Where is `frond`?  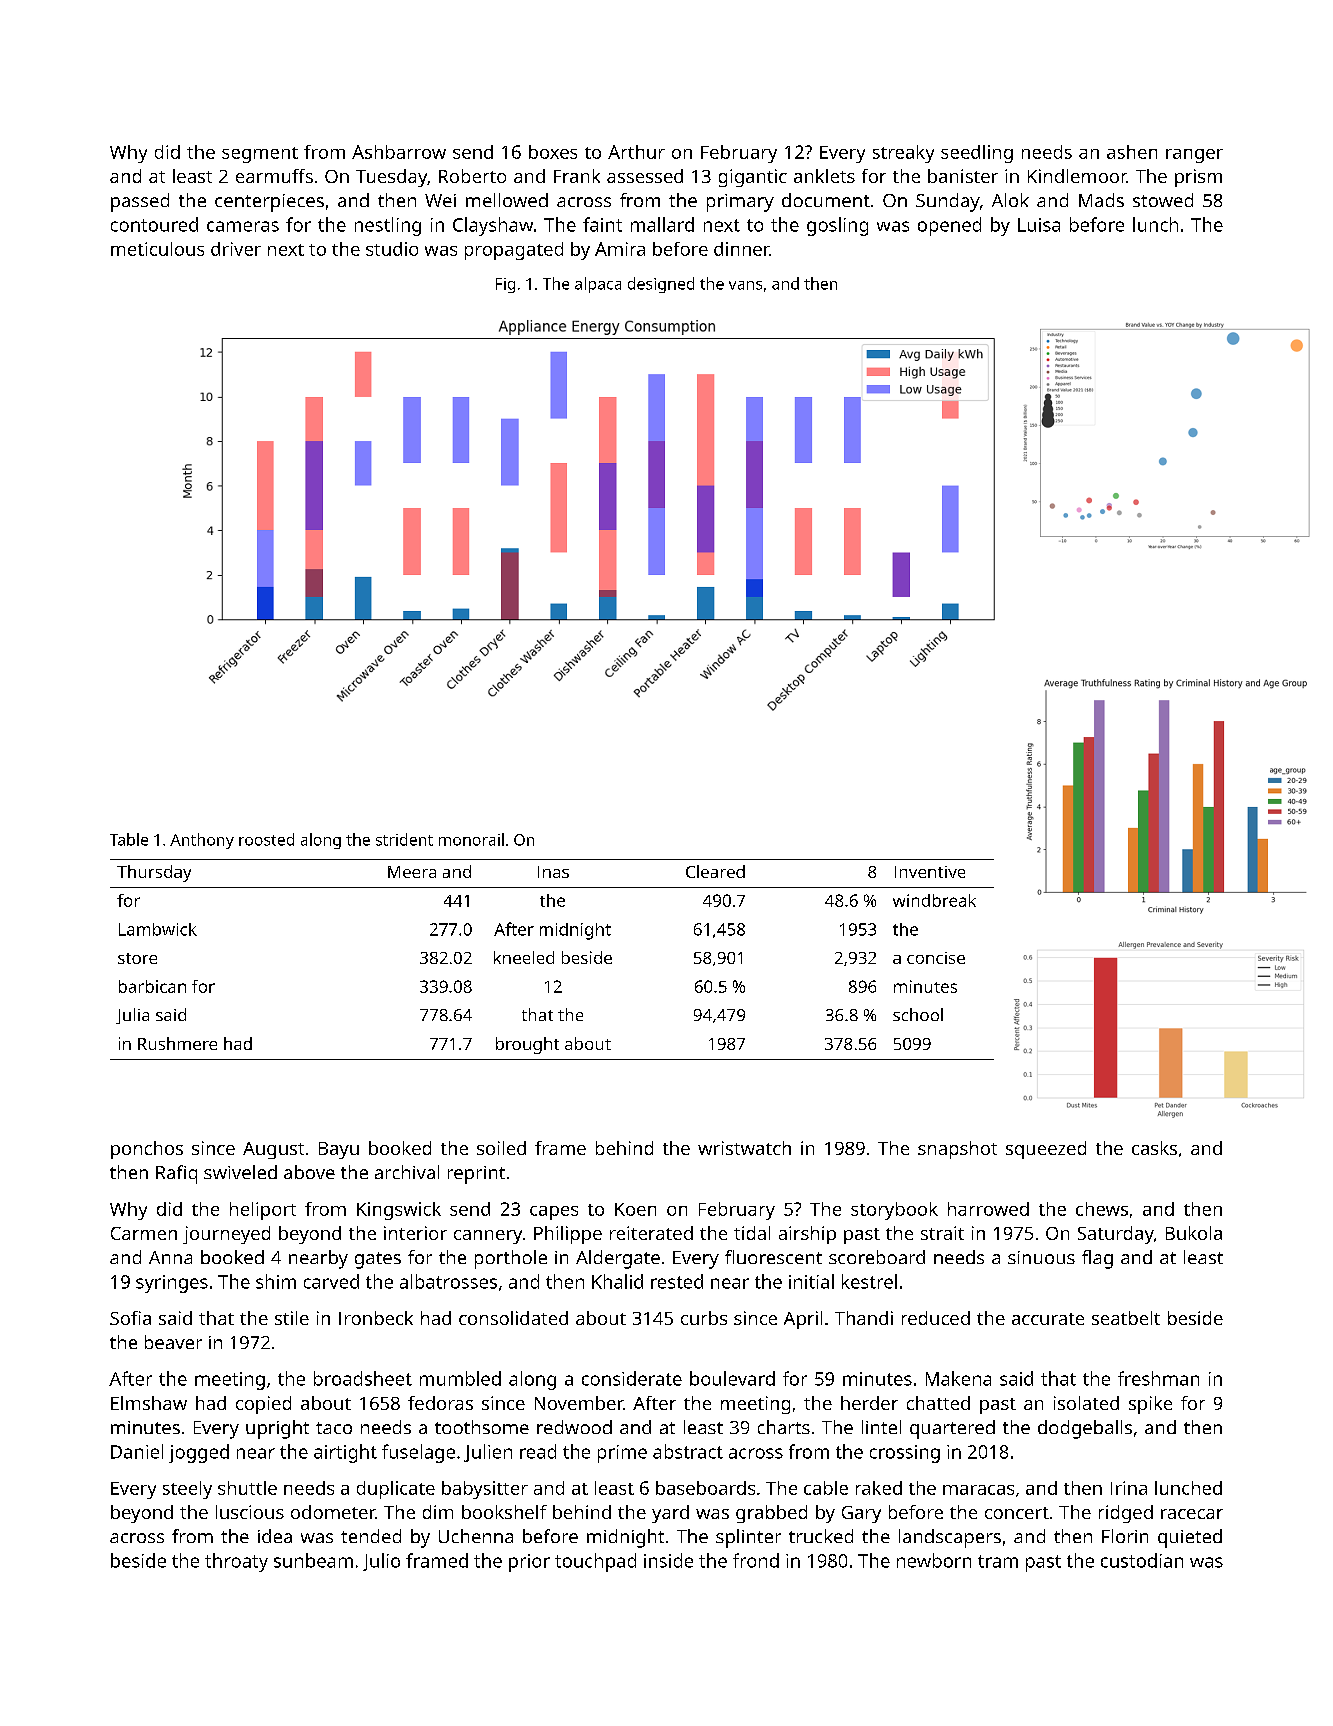
frond is located at coordinates (756, 1560).
